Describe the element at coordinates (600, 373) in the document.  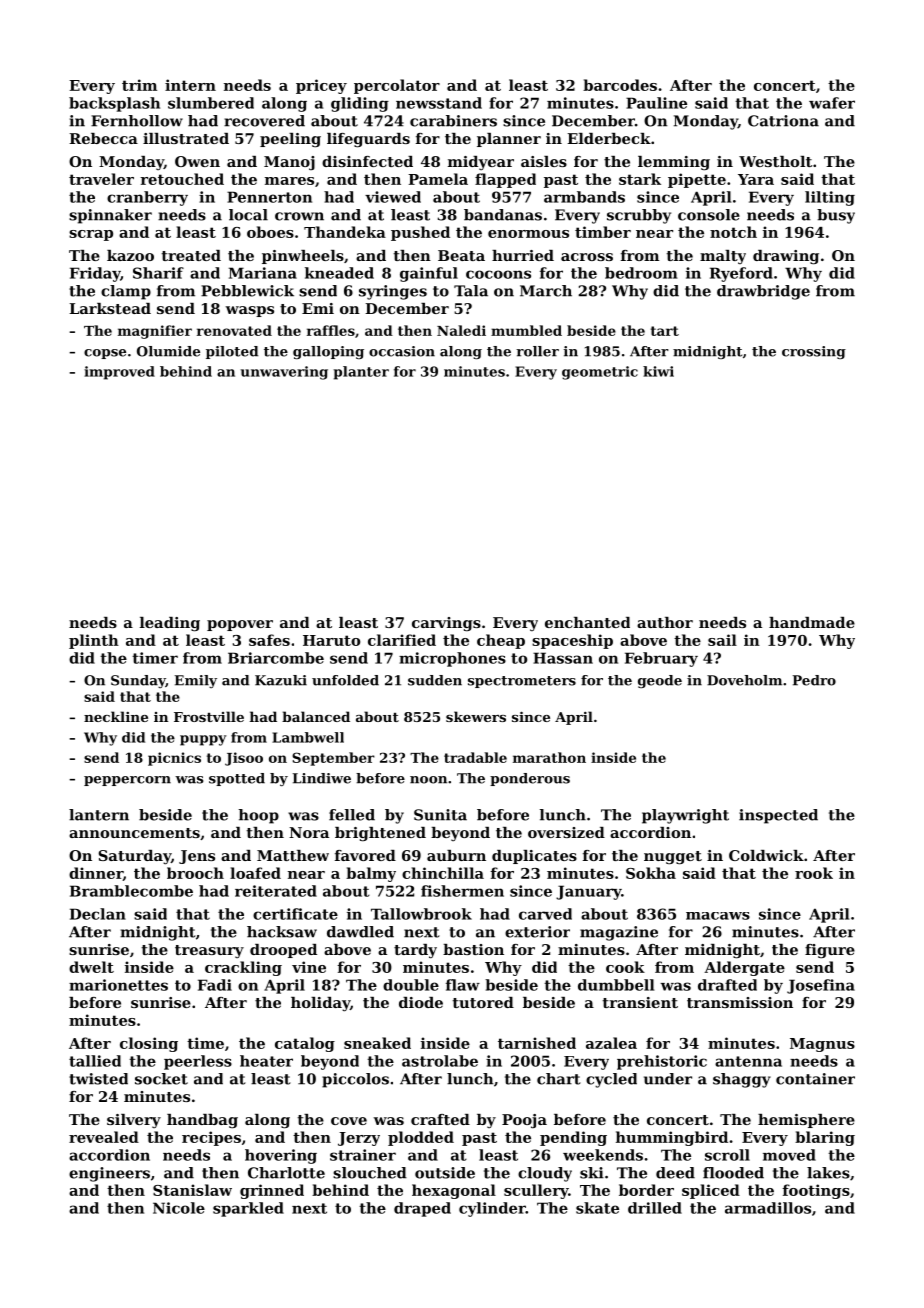
I see `geometric` at that location.
